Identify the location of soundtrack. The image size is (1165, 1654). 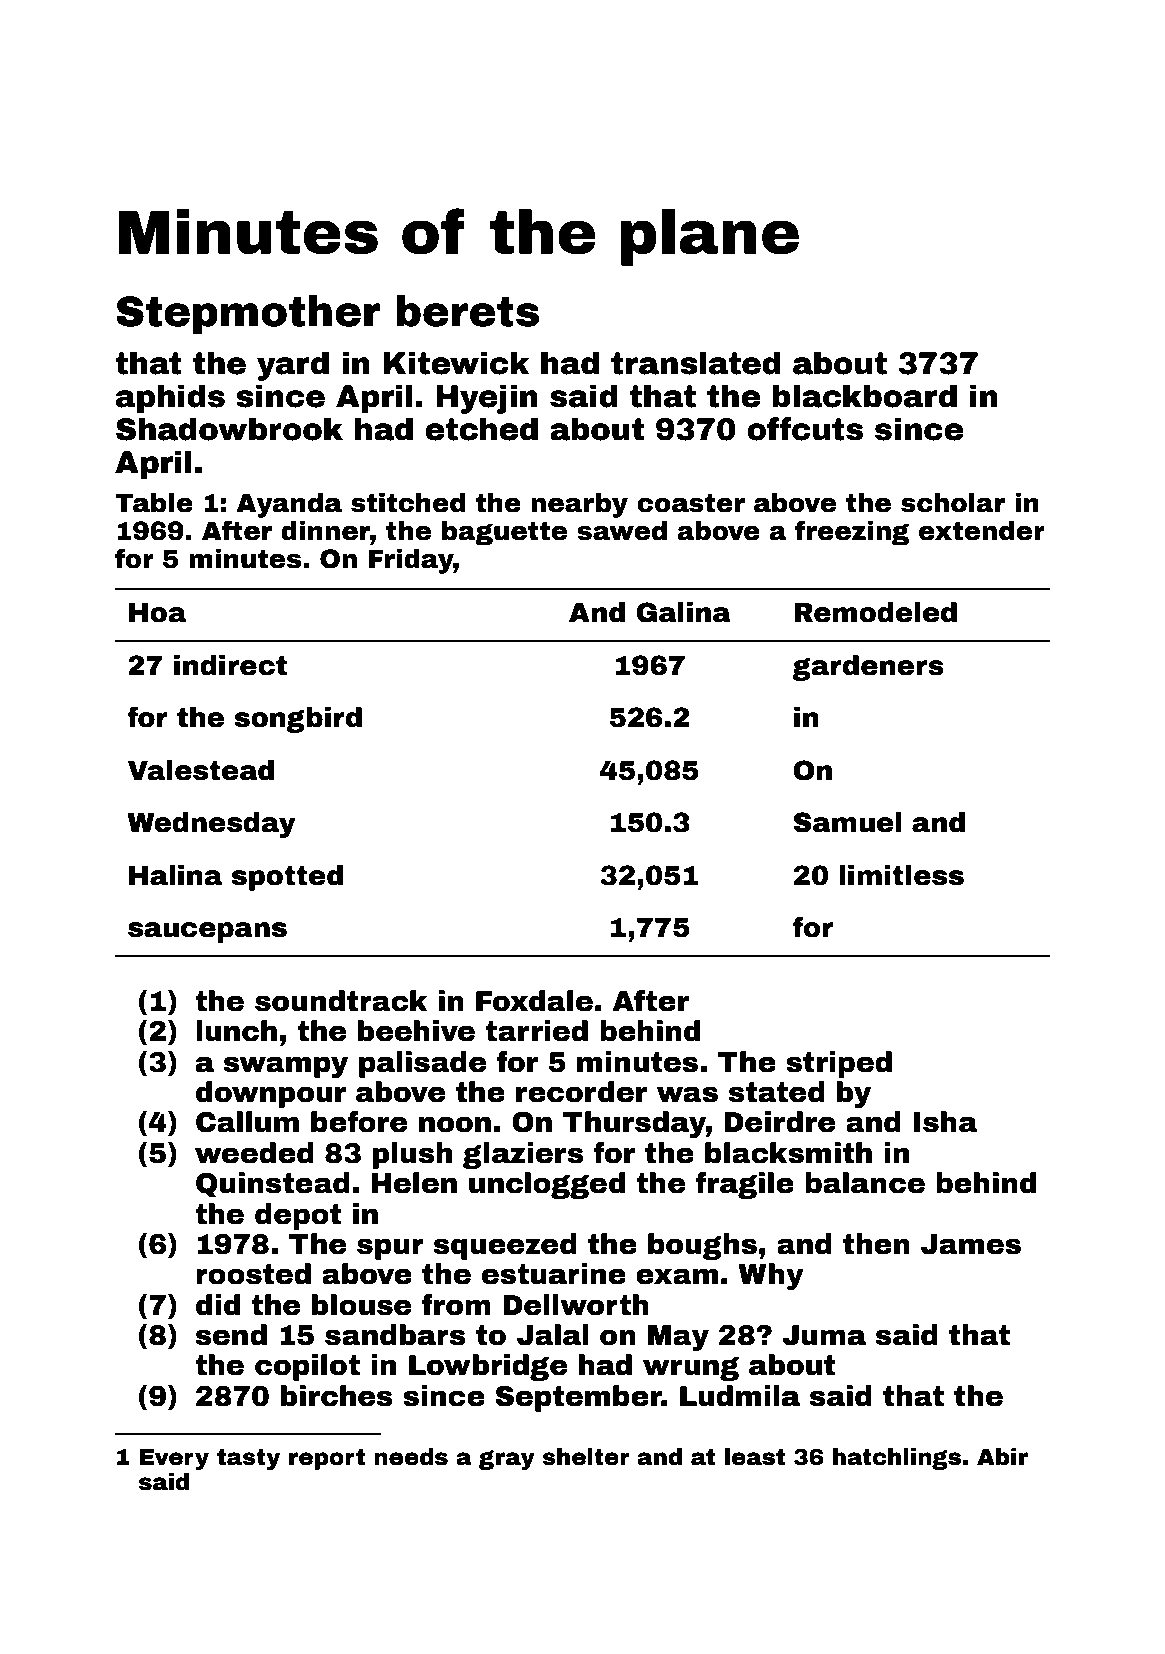
(341, 1001).
